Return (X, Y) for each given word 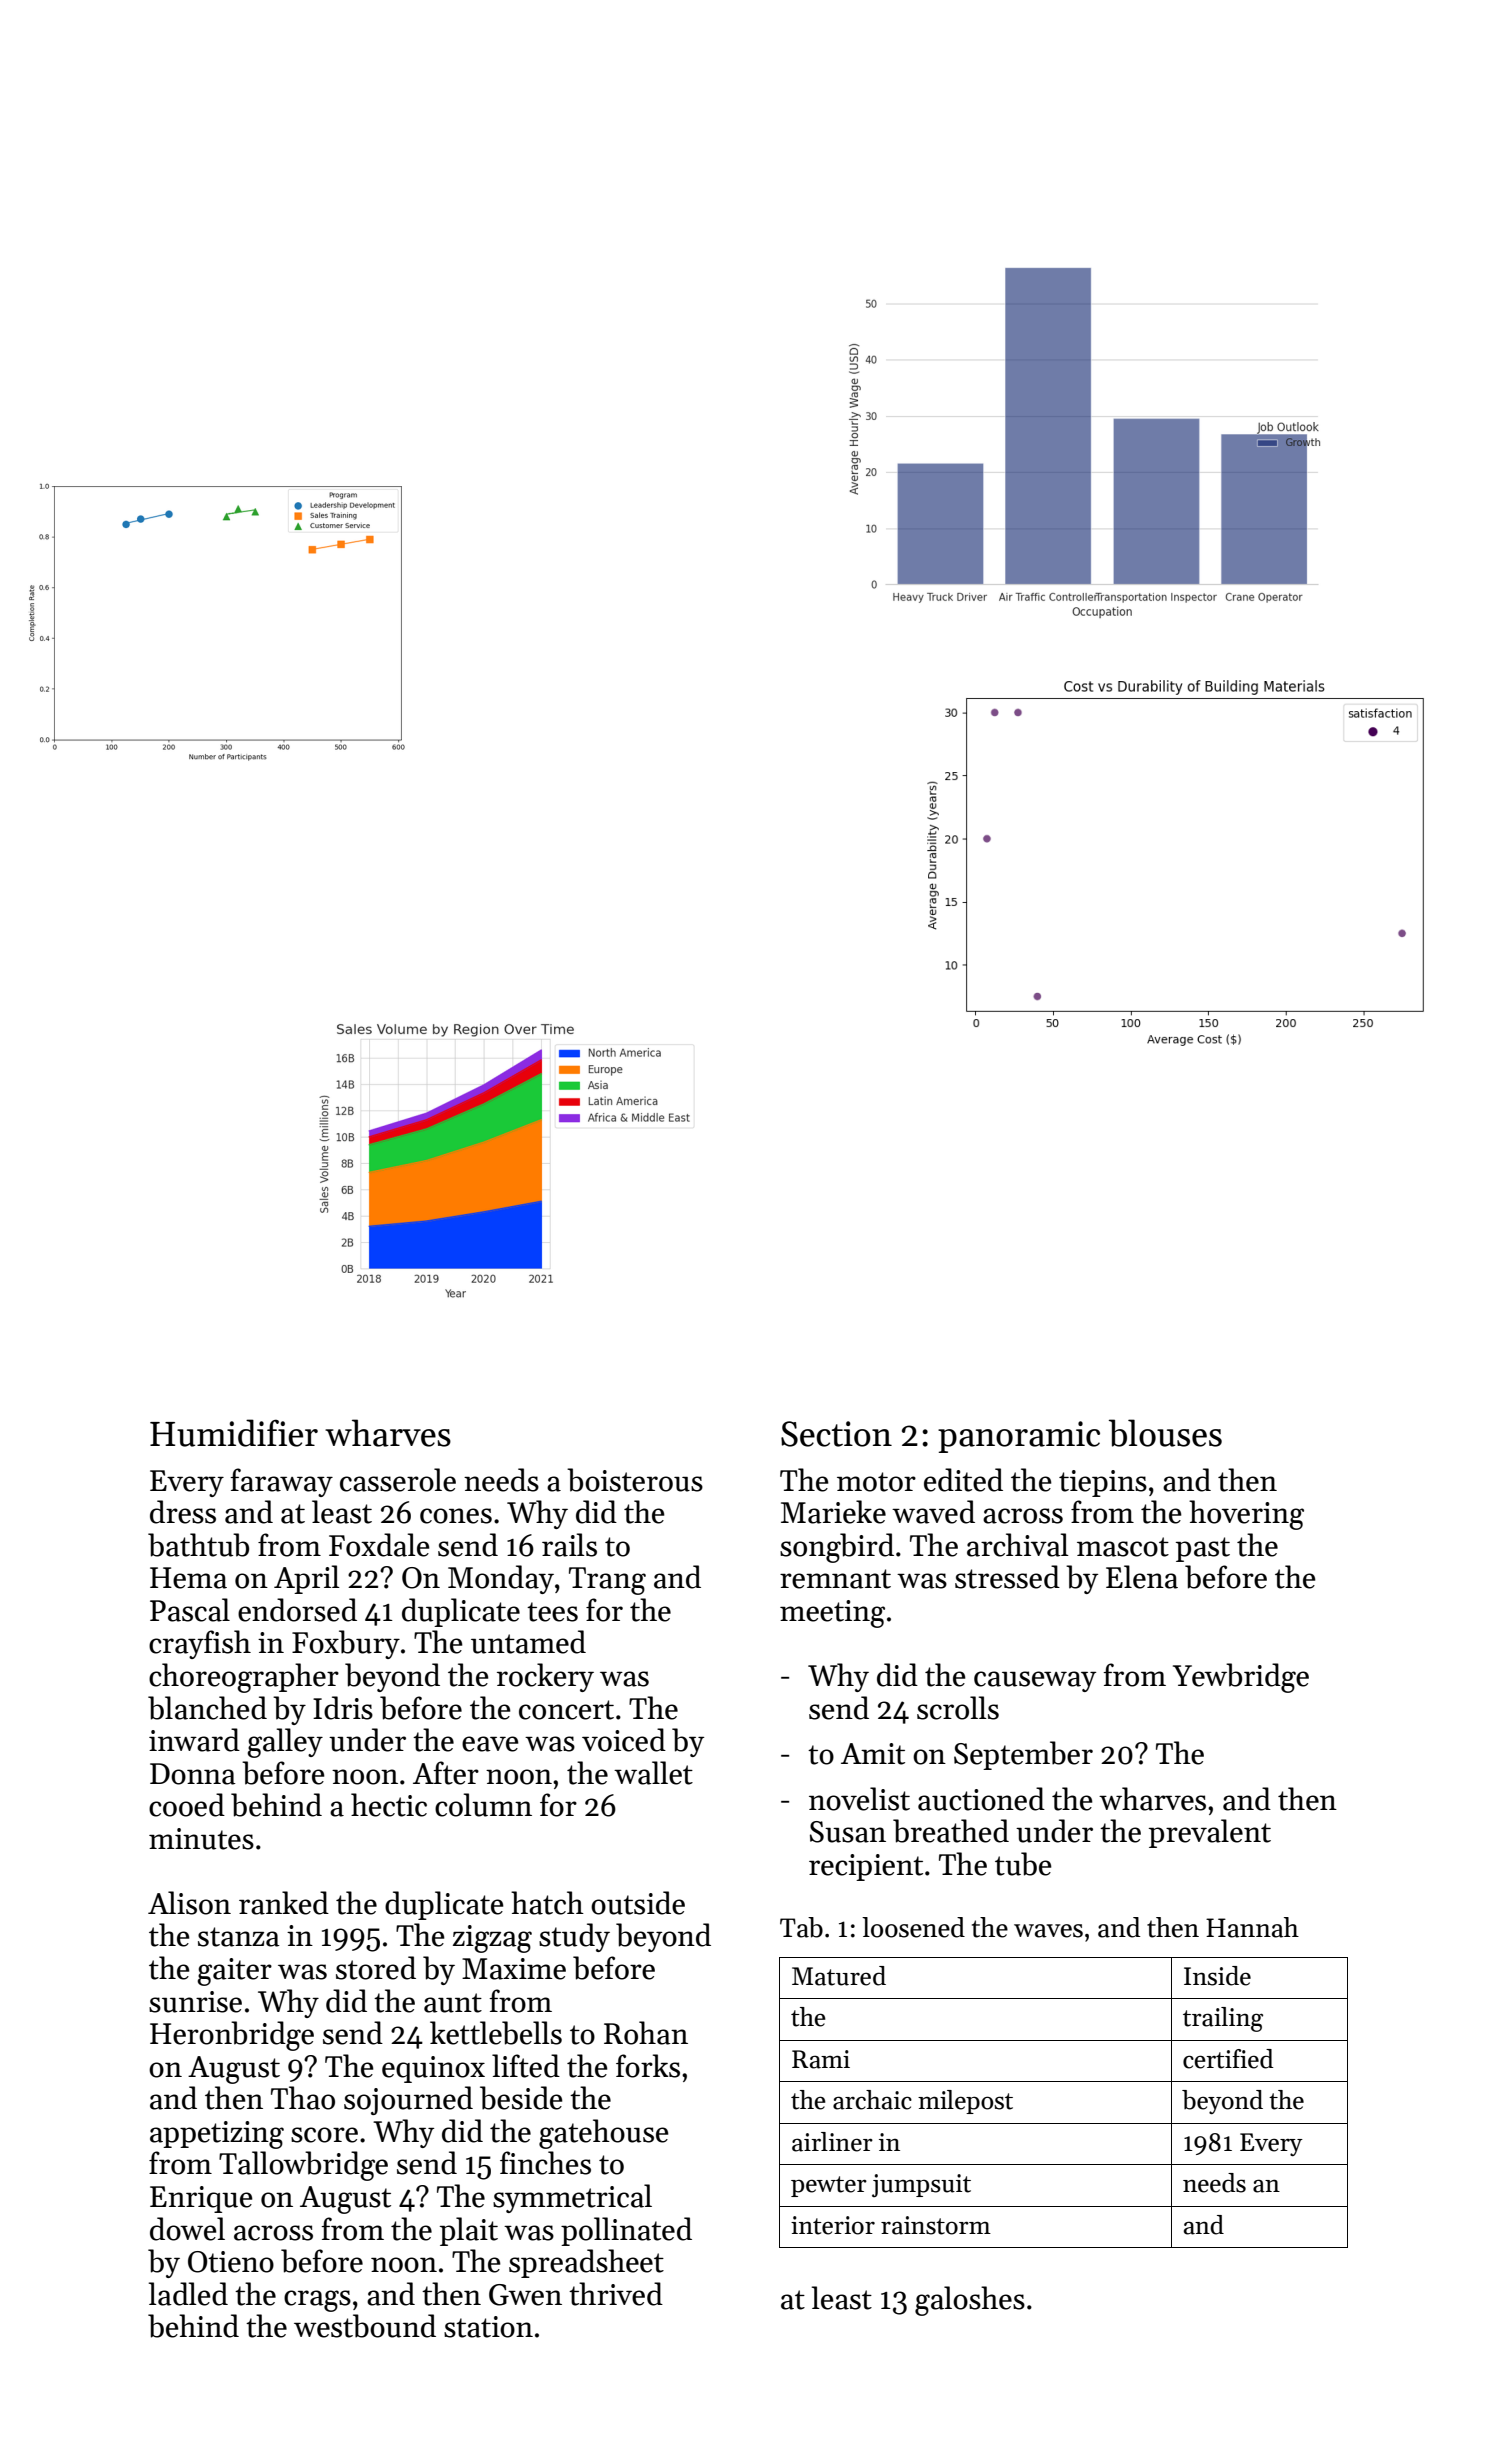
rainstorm (936, 2225)
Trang (607, 1581)
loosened (913, 1927)
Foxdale (379, 1545)
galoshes (970, 2301)
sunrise (195, 2002)
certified (1228, 2059)
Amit (873, 1754)
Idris (343, 1708)
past (1203, 1549)
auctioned (981, 1799)
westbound (365, 2326)
